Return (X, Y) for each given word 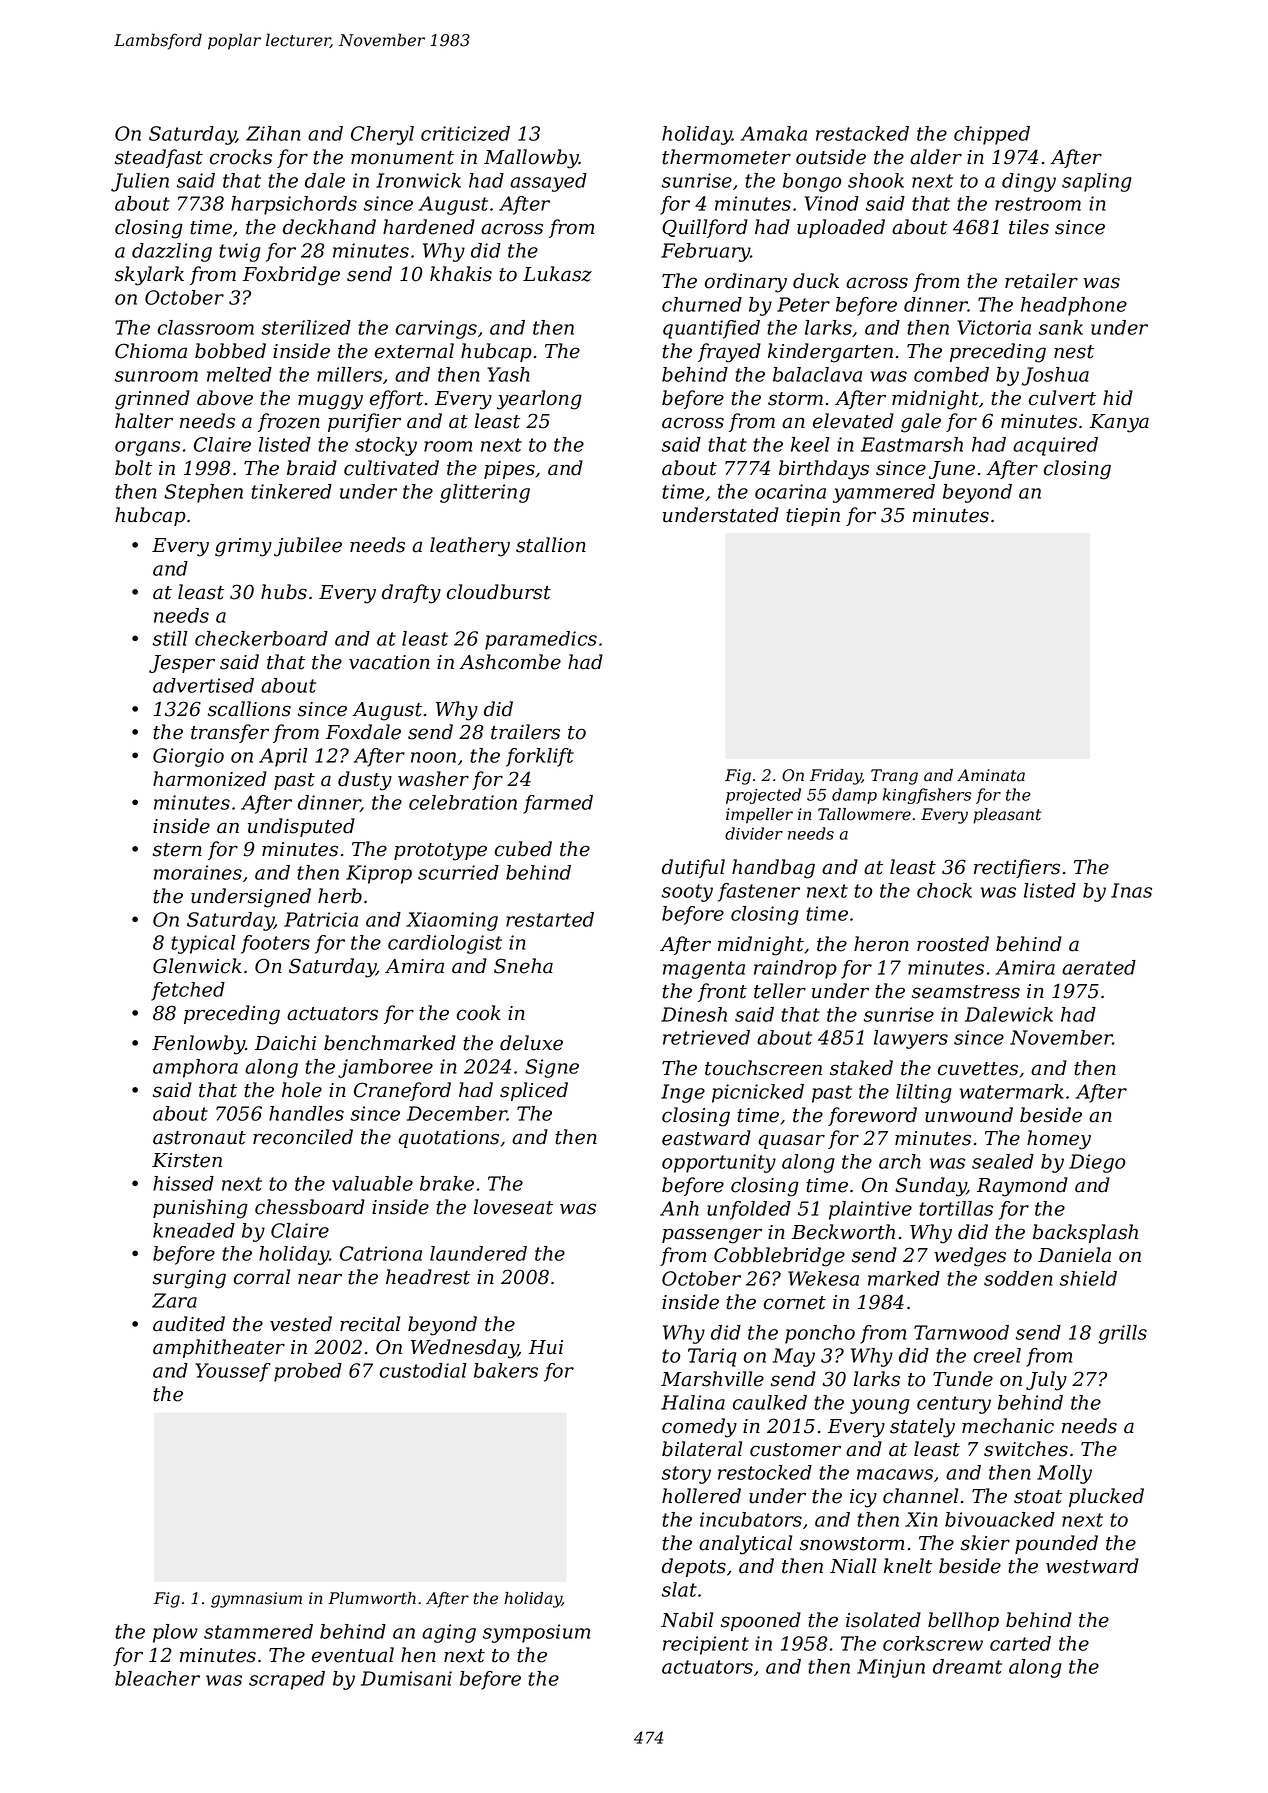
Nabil (687, 1620)
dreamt (967, 1666)
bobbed (230, 351)
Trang (894, 777)
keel (810, 444)
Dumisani (406, 1678)
